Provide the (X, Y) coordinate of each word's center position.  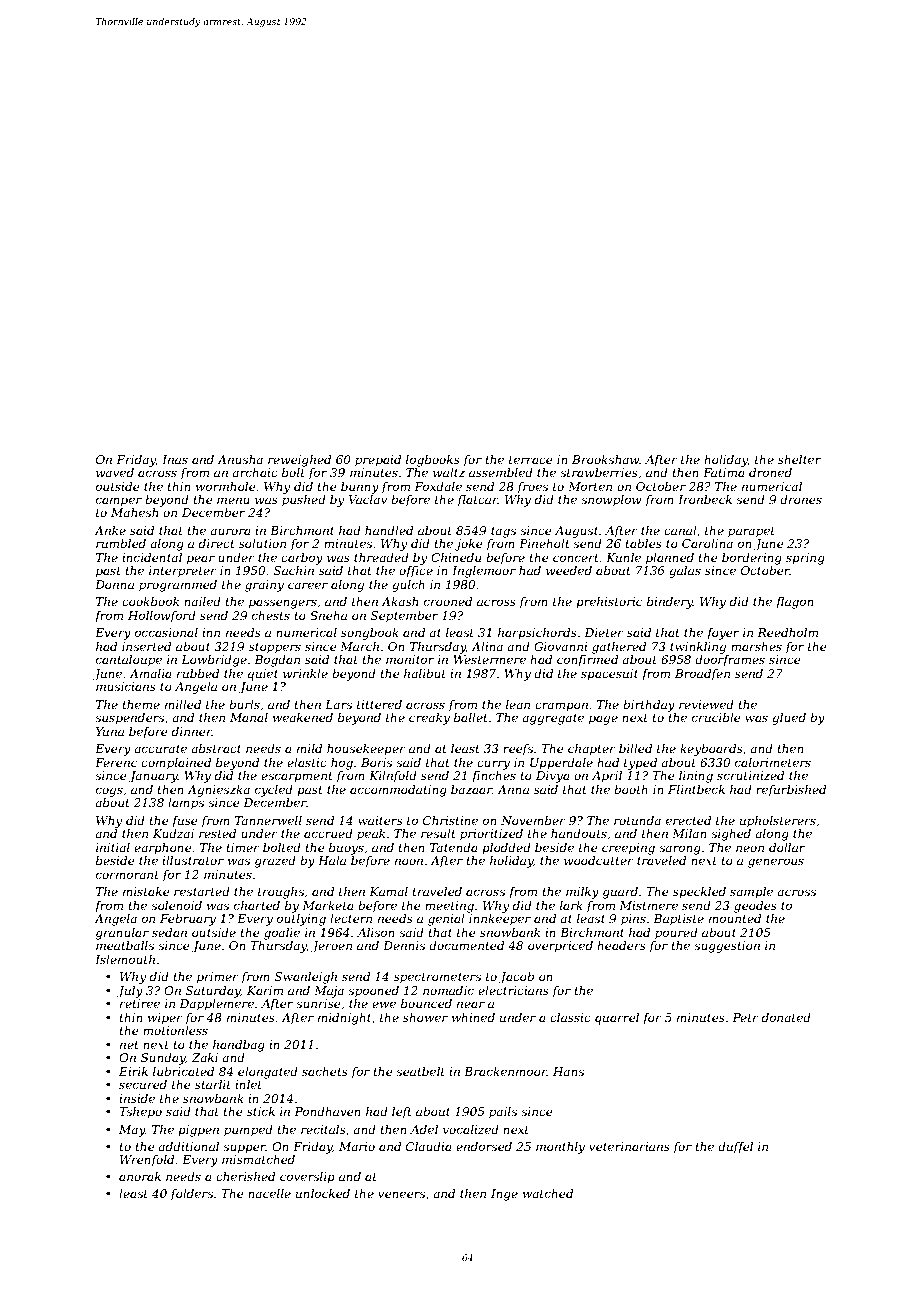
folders (191, 1195)
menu (233, 500)
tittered (379, 704)
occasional (166, 632)
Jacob (516, 978)
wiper (165, 1019)
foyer (723, 634)
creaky (429, 719)
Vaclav (368, 499)
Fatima (724, 472)
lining (696, 777)
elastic (307, 762)
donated (786, 1017)
